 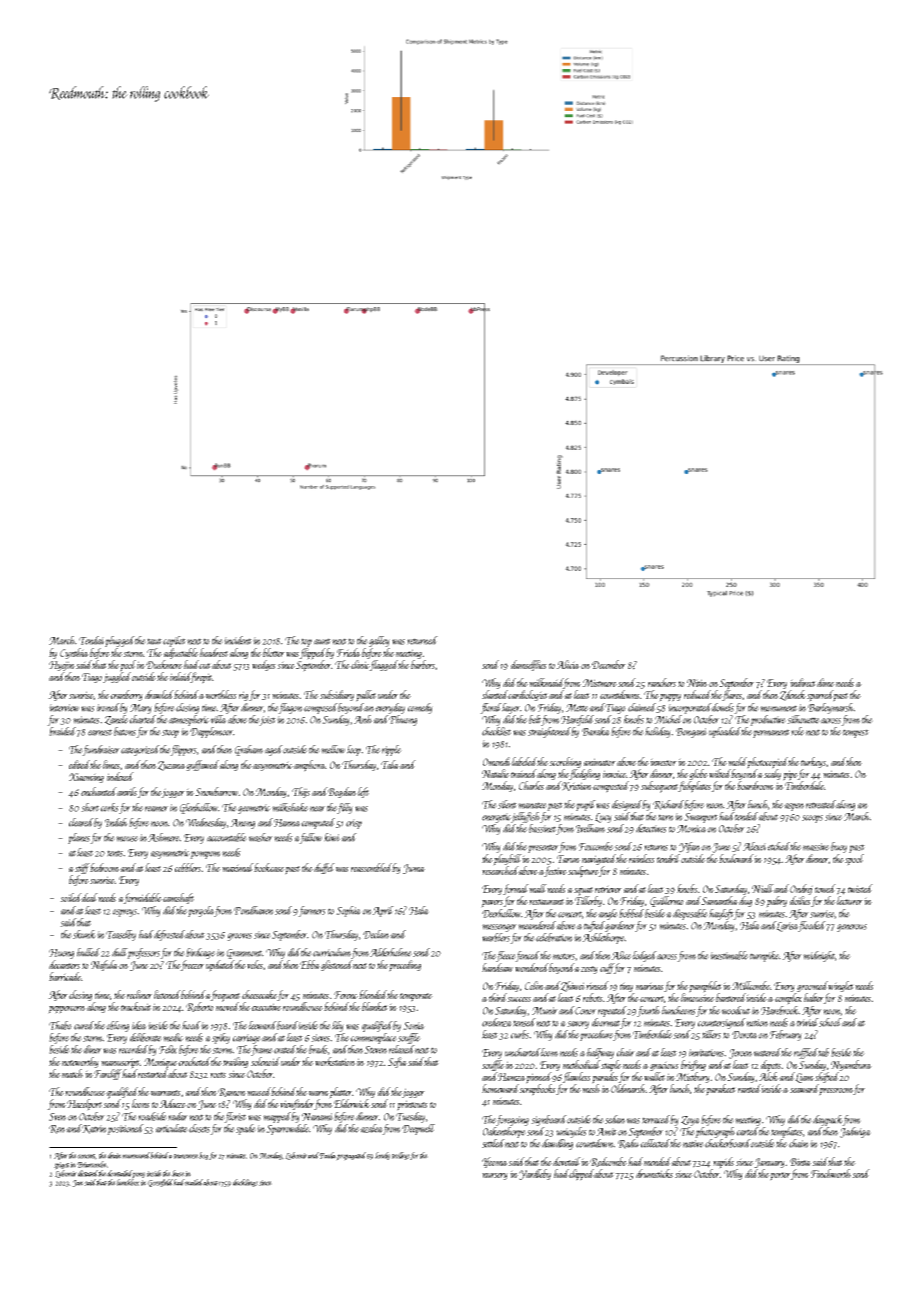 I want to click on aspen, so click(x=795, y=807).
